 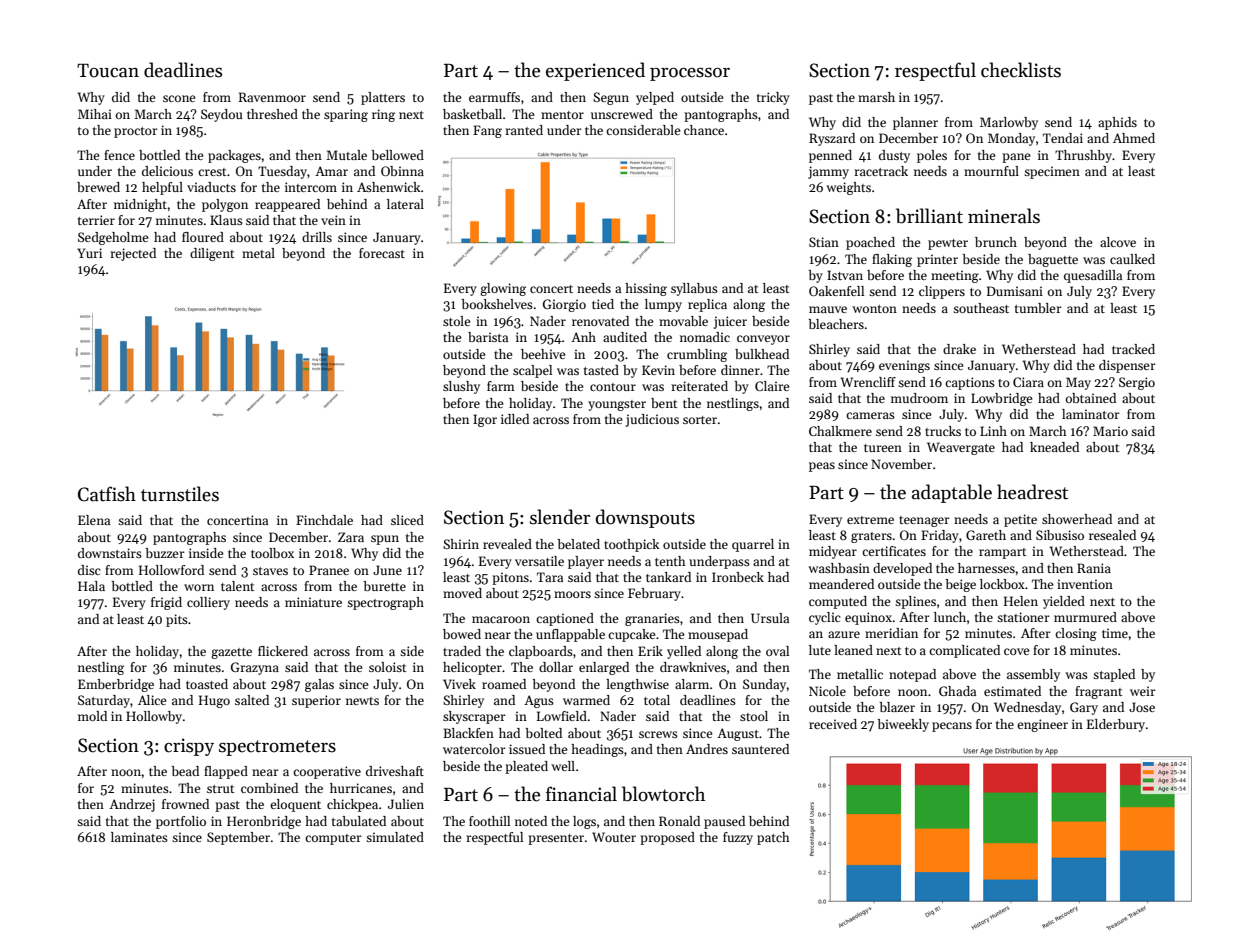 I want to click on cooperative, so click(x=327, y=772).
